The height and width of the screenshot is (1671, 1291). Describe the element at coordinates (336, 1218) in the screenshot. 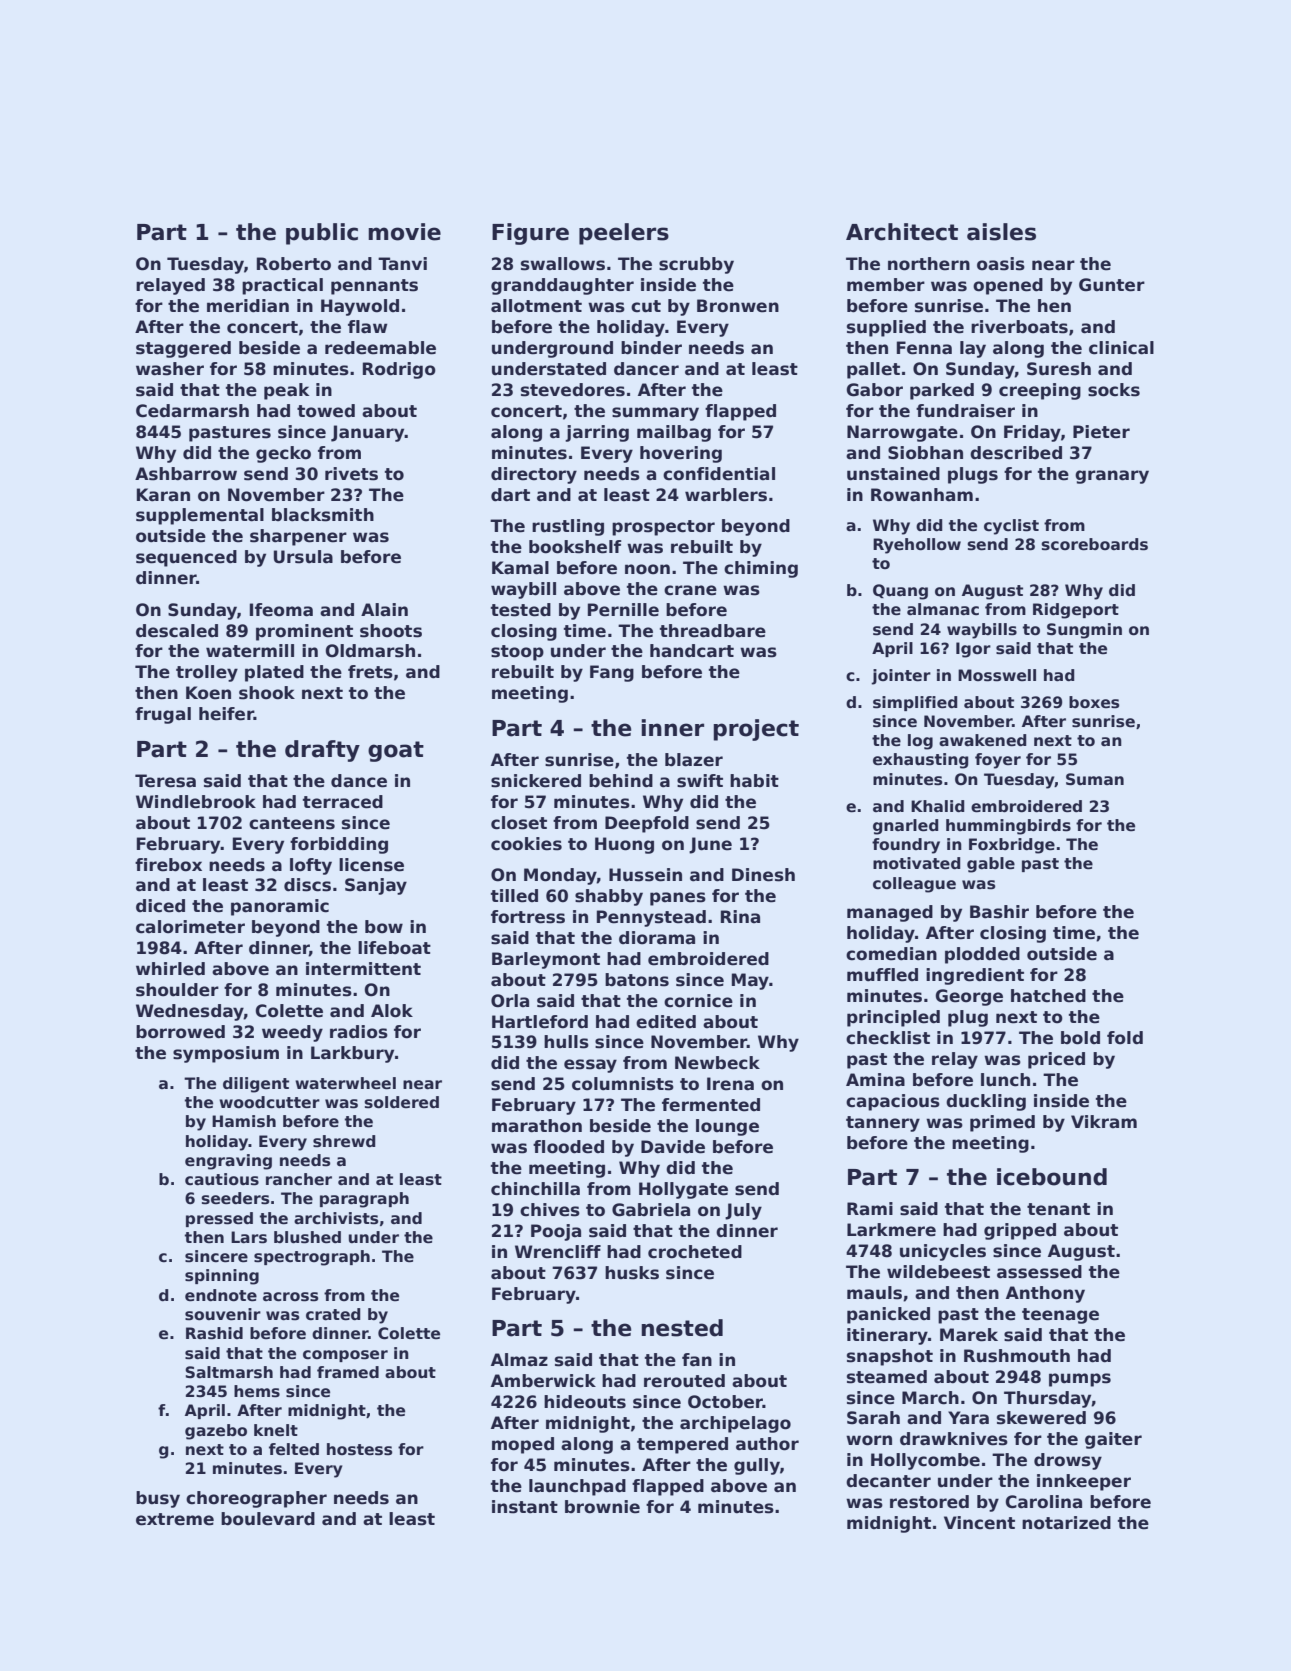

I see `archivists` at that location.
